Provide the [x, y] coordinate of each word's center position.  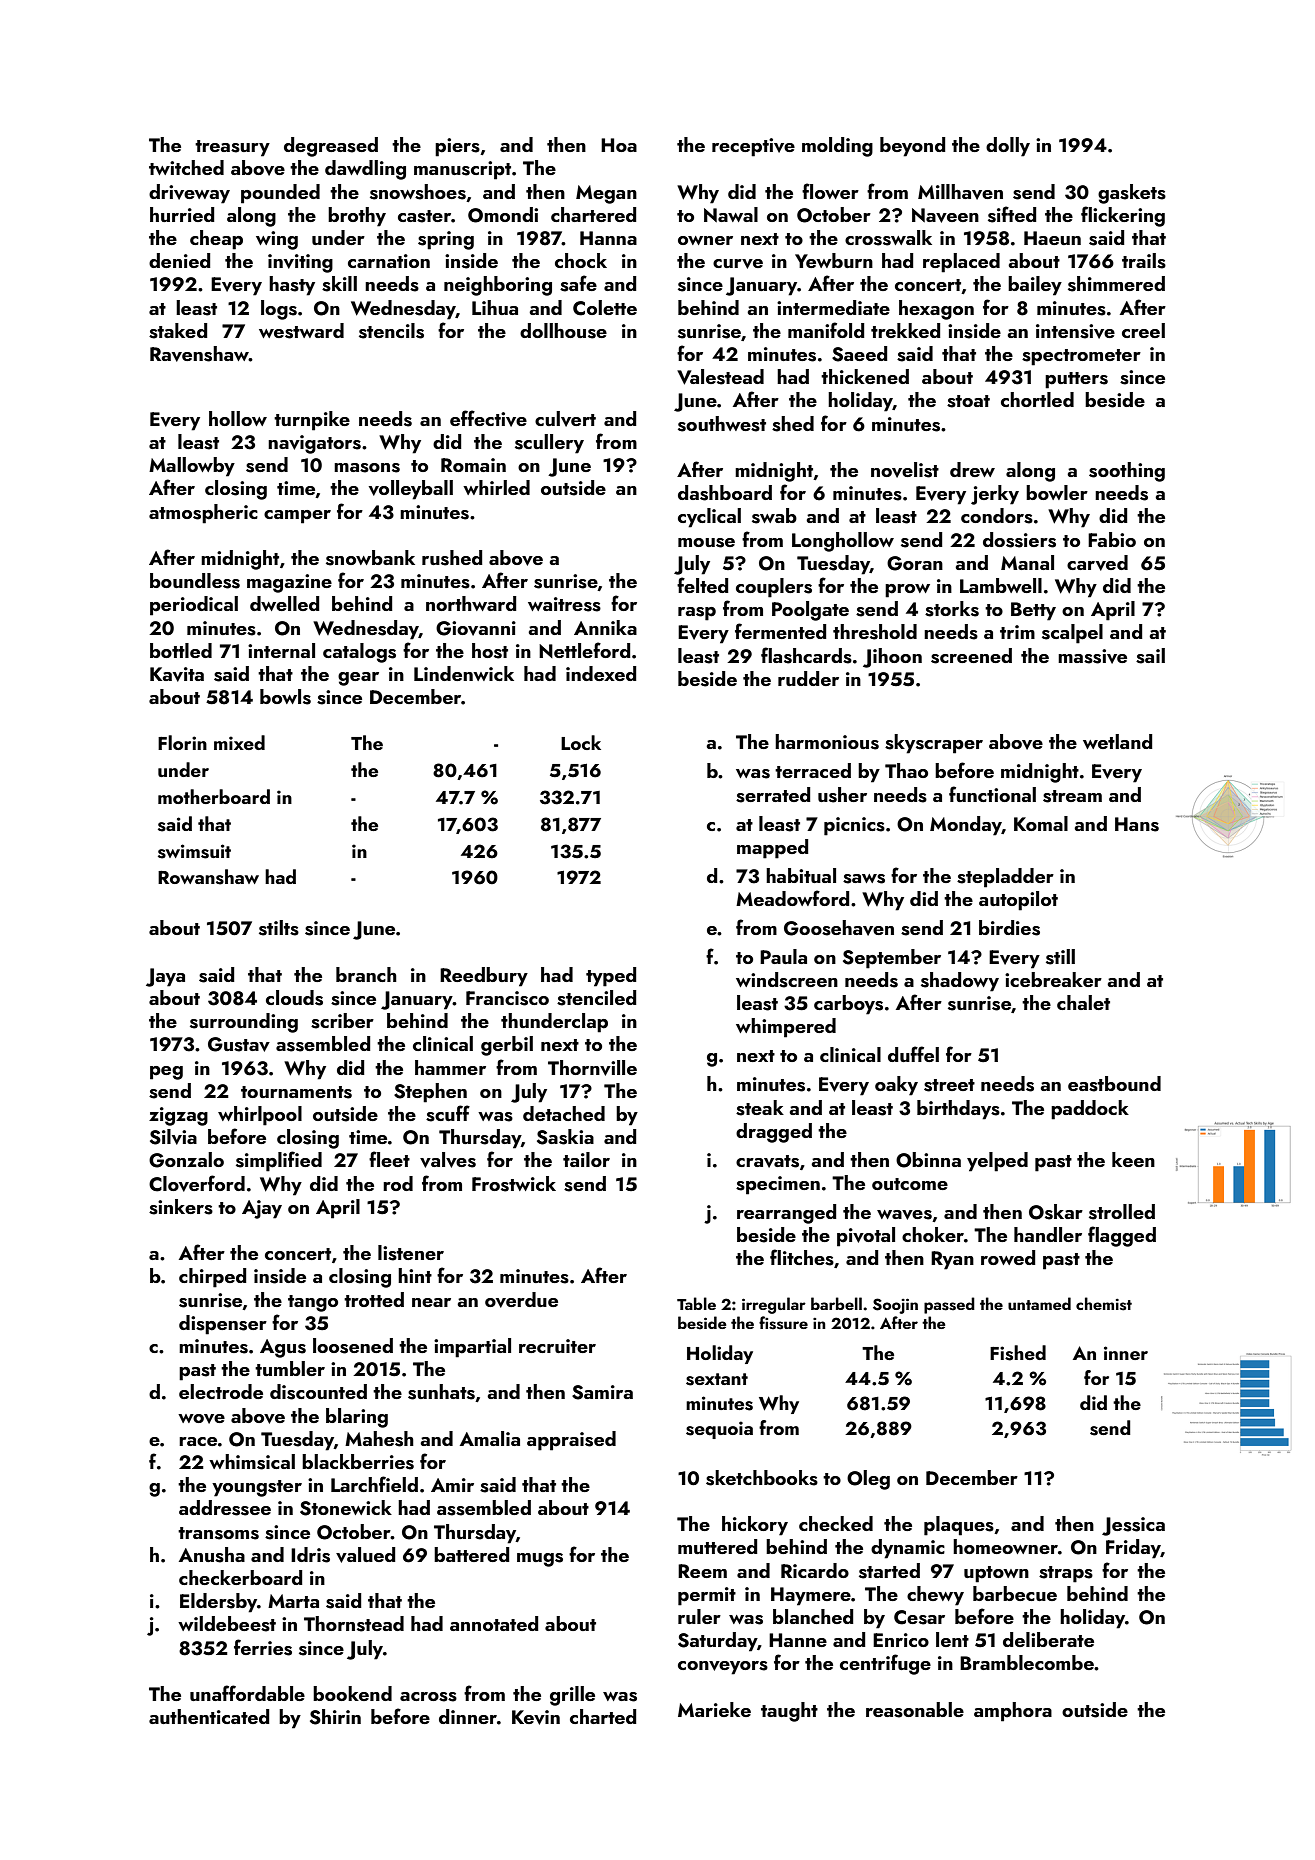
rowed [1008, 1257]
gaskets [1132, 194]
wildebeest [227, 1624]
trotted [374, 1299]
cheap [216, 240]
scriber [342, 1021]
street [949, 1085]
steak [760, 1108]
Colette [605, 308]
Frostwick [514, 1184]
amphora [1013, 1712]
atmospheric [203, 514]
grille [572, 1696]
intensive [1075, 331]
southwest [722, 424]
